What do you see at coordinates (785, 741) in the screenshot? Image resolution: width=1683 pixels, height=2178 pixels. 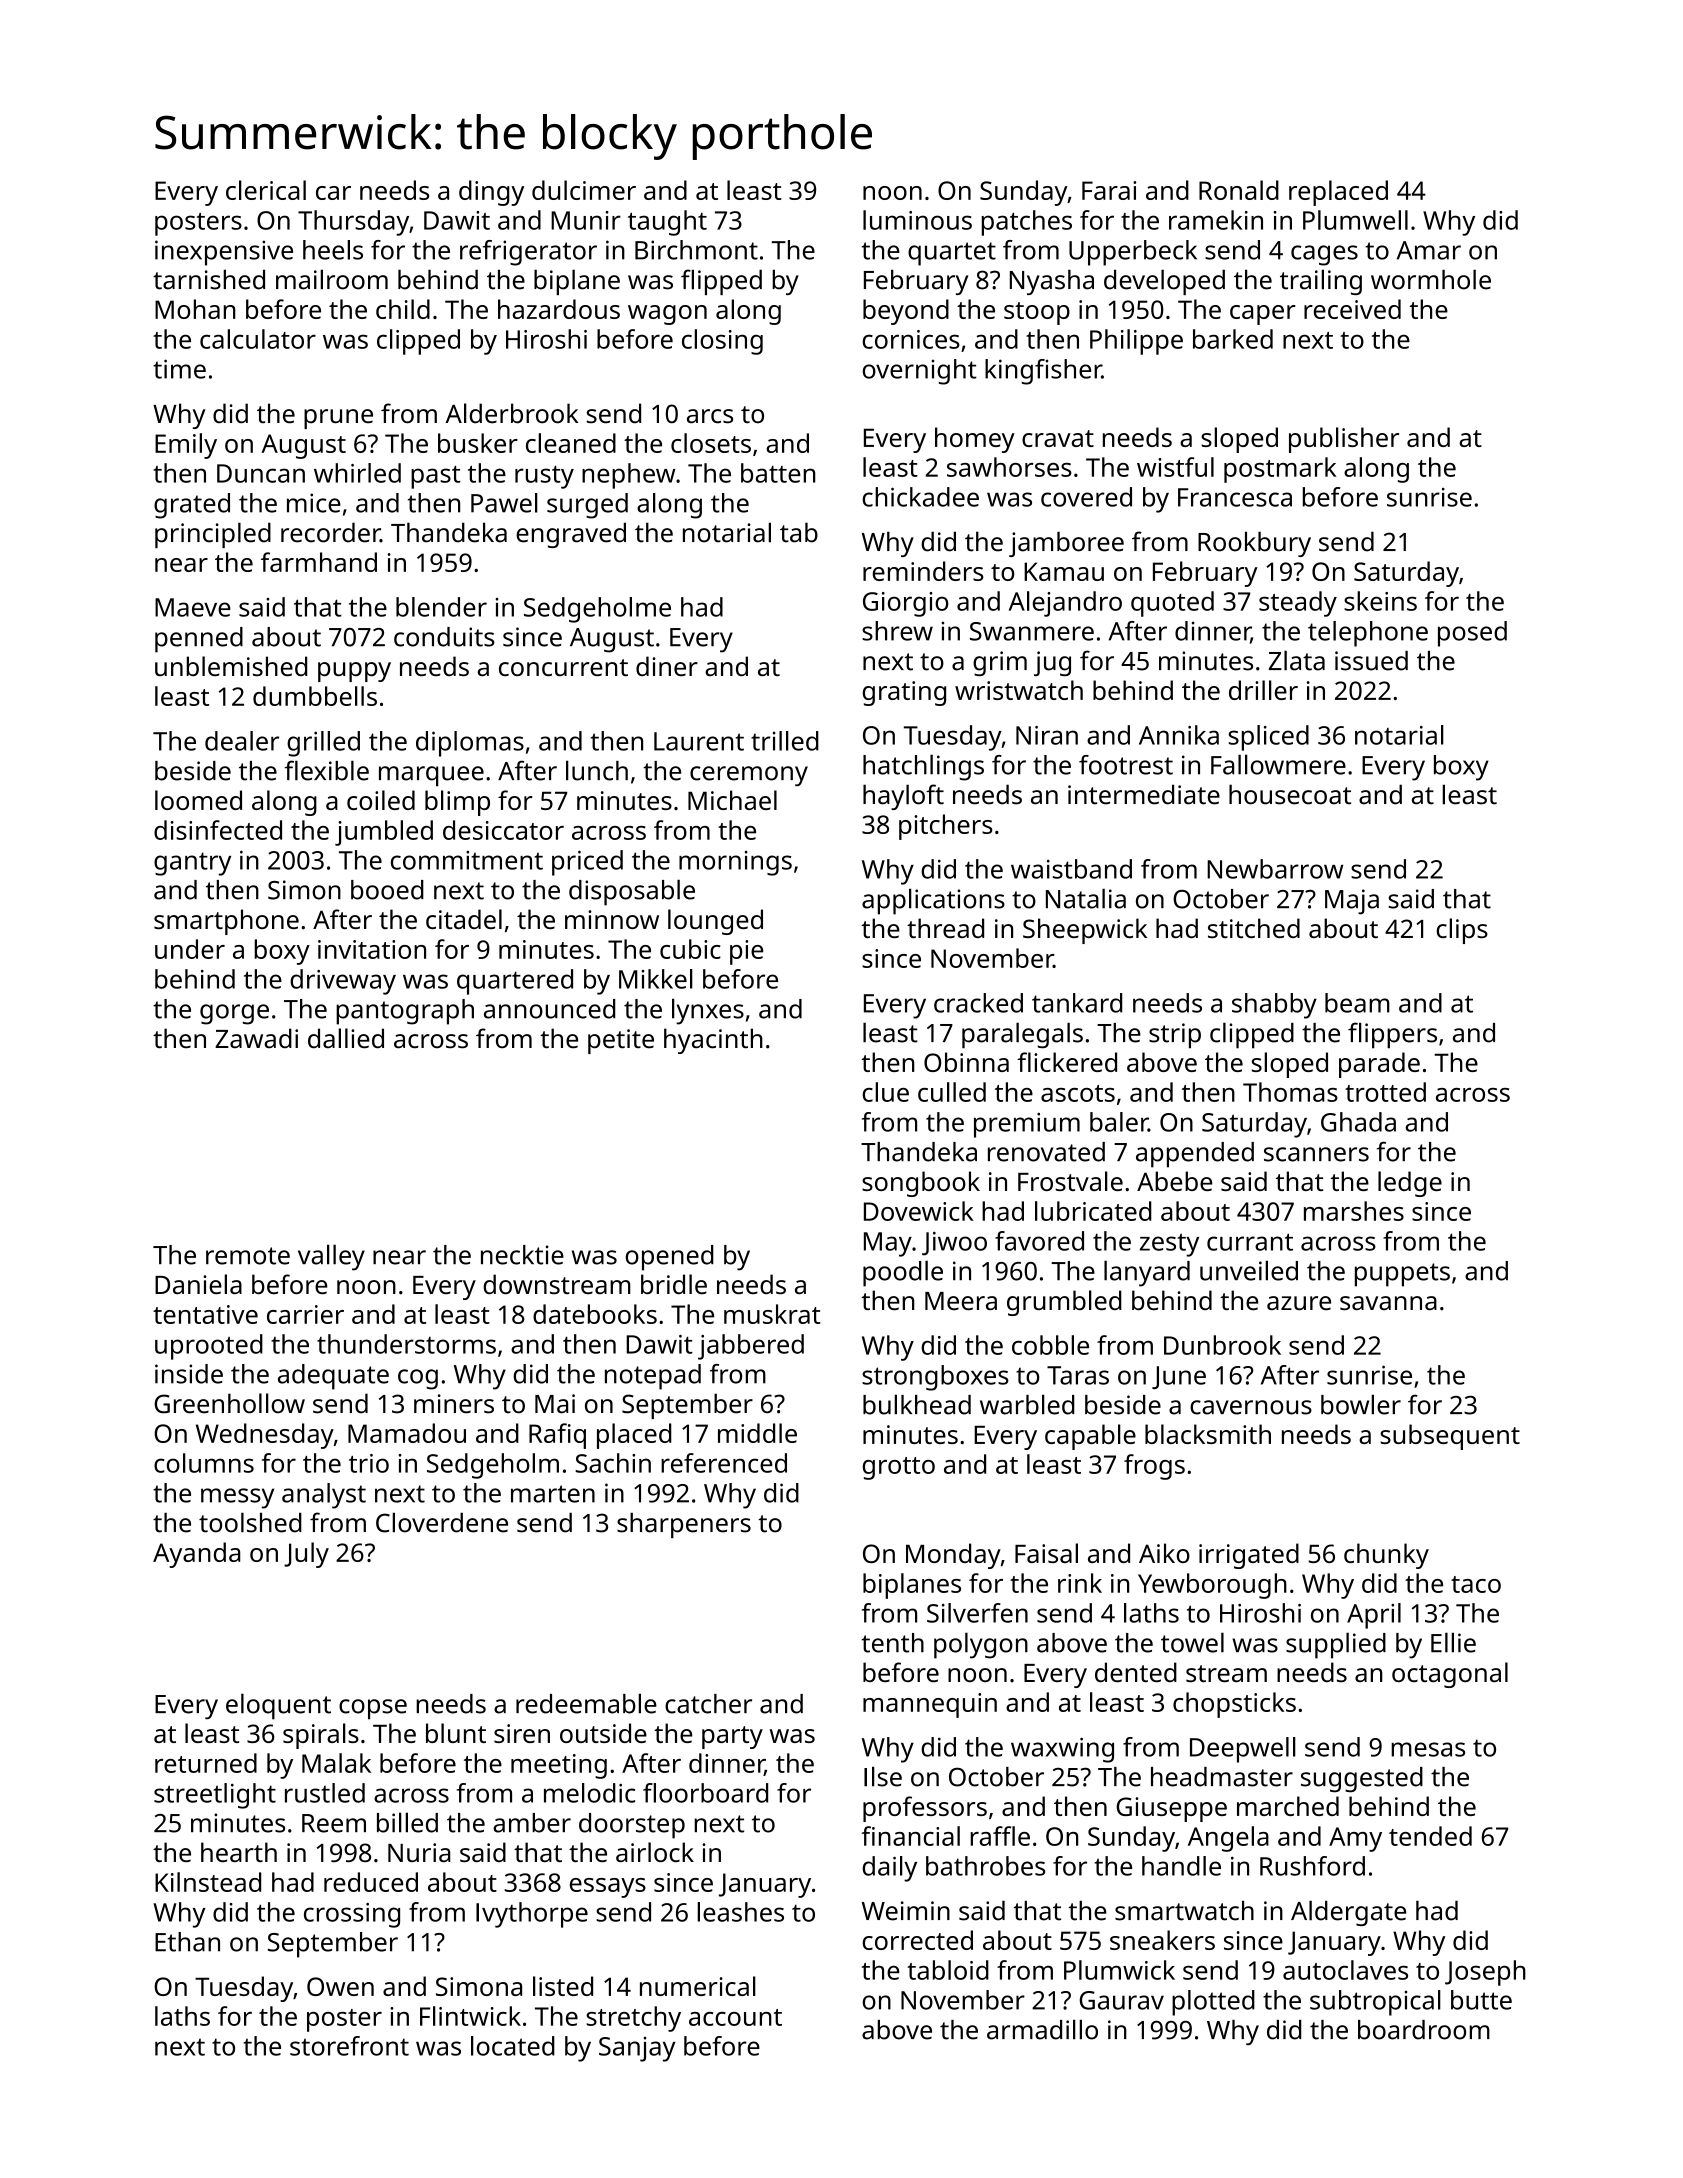 I see `trilled` at bounding box center [785, 741].
